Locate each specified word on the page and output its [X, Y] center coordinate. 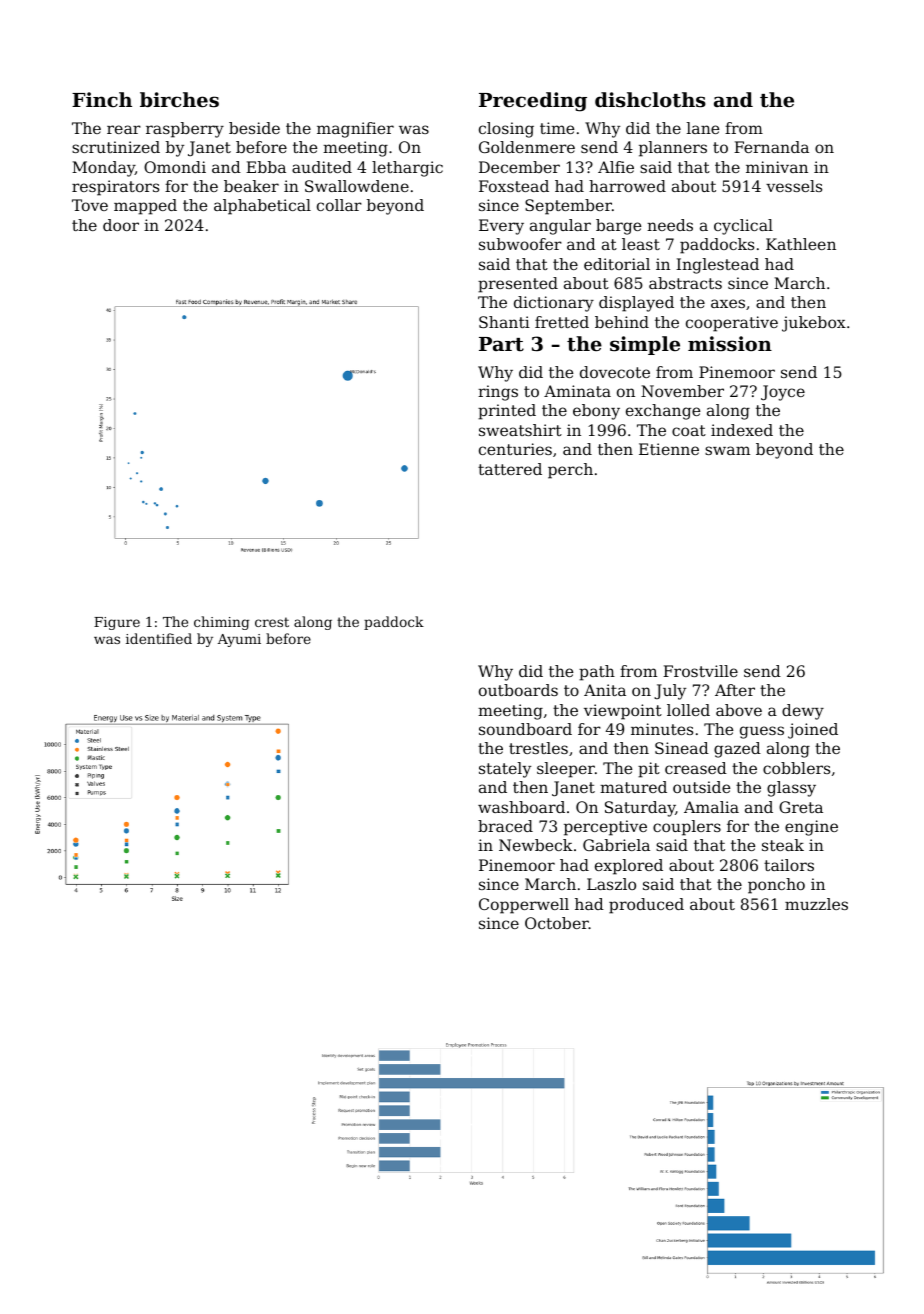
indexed [742, 430]
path [597, 673]
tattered [510, 469]
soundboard [525, 729]
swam [727, 450]
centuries [515, 449]
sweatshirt [520, 430]
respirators [115, 188]
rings [498, 393]
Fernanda [771, 147]
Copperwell [524, 906]
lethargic [407, 169]
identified [159, 638]
